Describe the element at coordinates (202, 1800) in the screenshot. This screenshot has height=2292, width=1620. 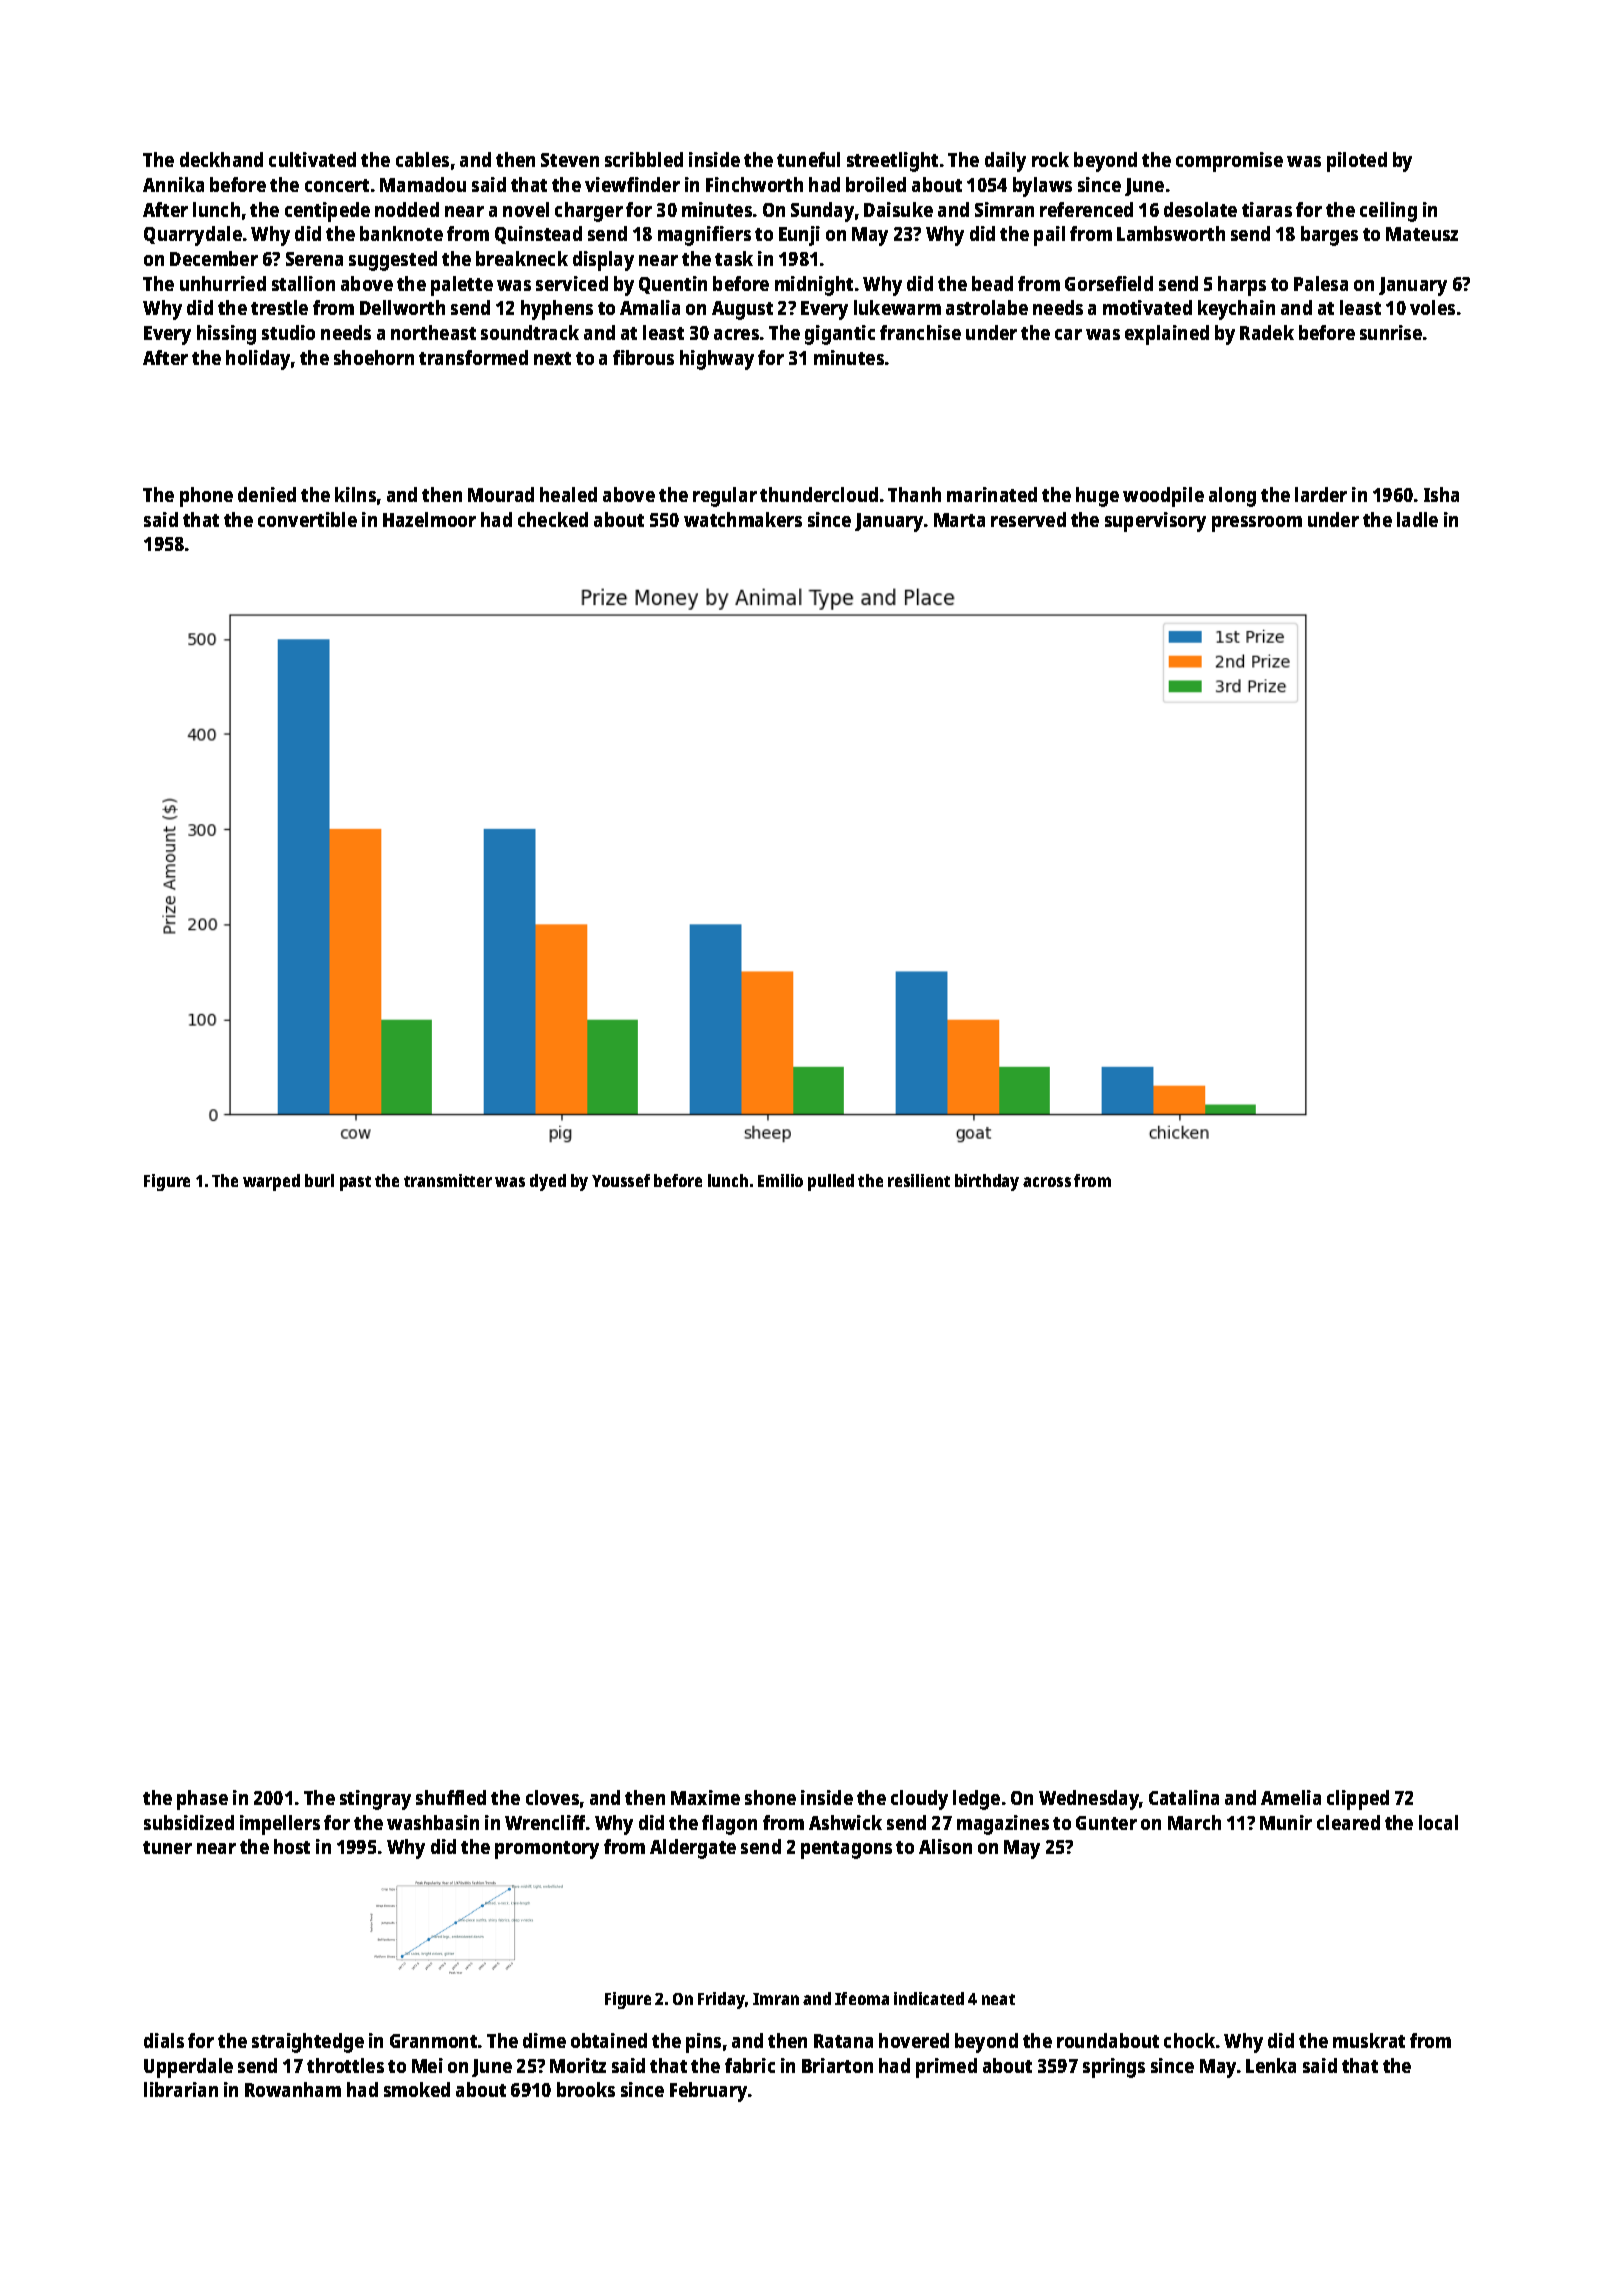
I see `phase` at that location.
